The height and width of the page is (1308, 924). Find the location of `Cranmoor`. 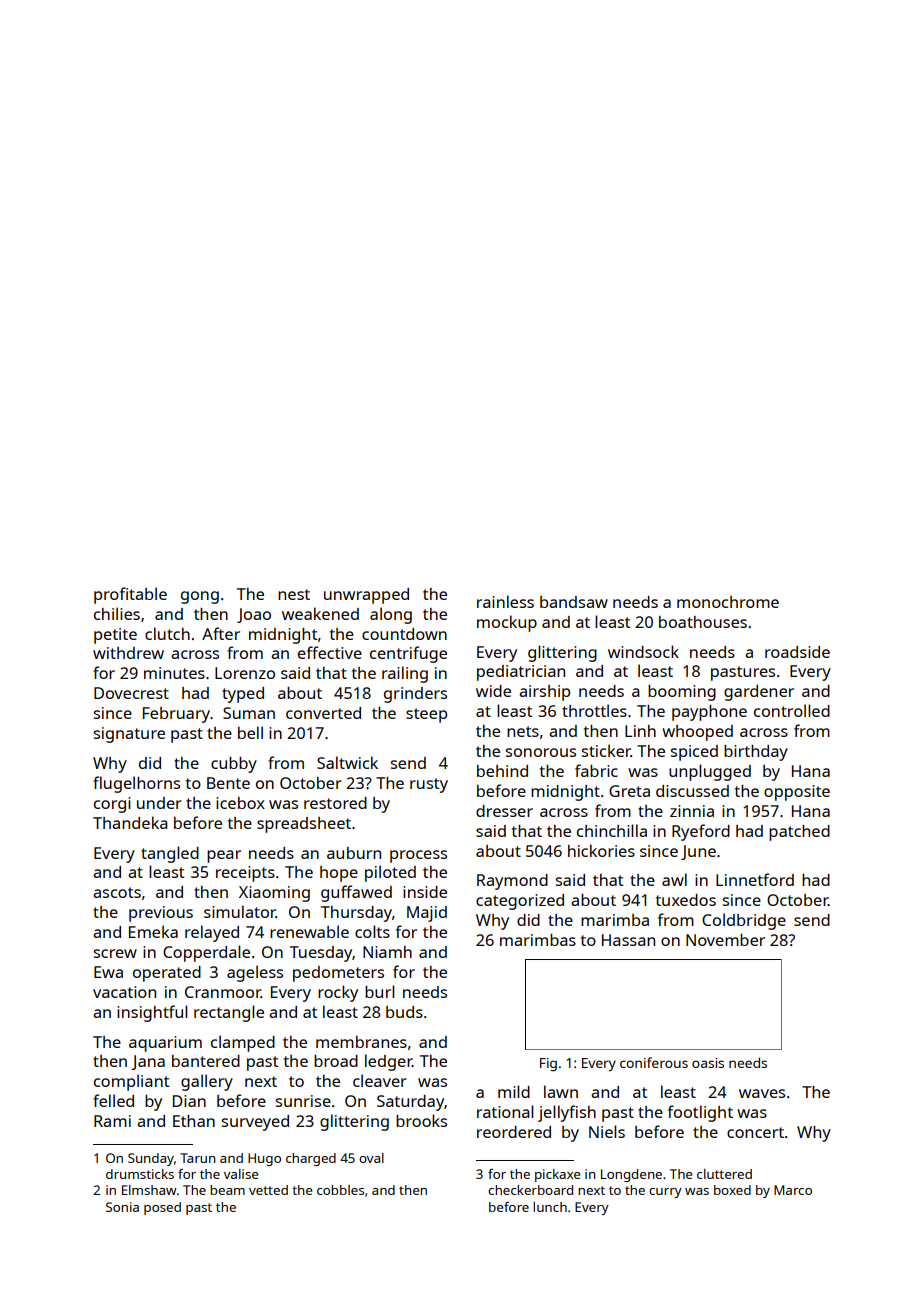

Cranmoor is located at coordinates (223, 992).
